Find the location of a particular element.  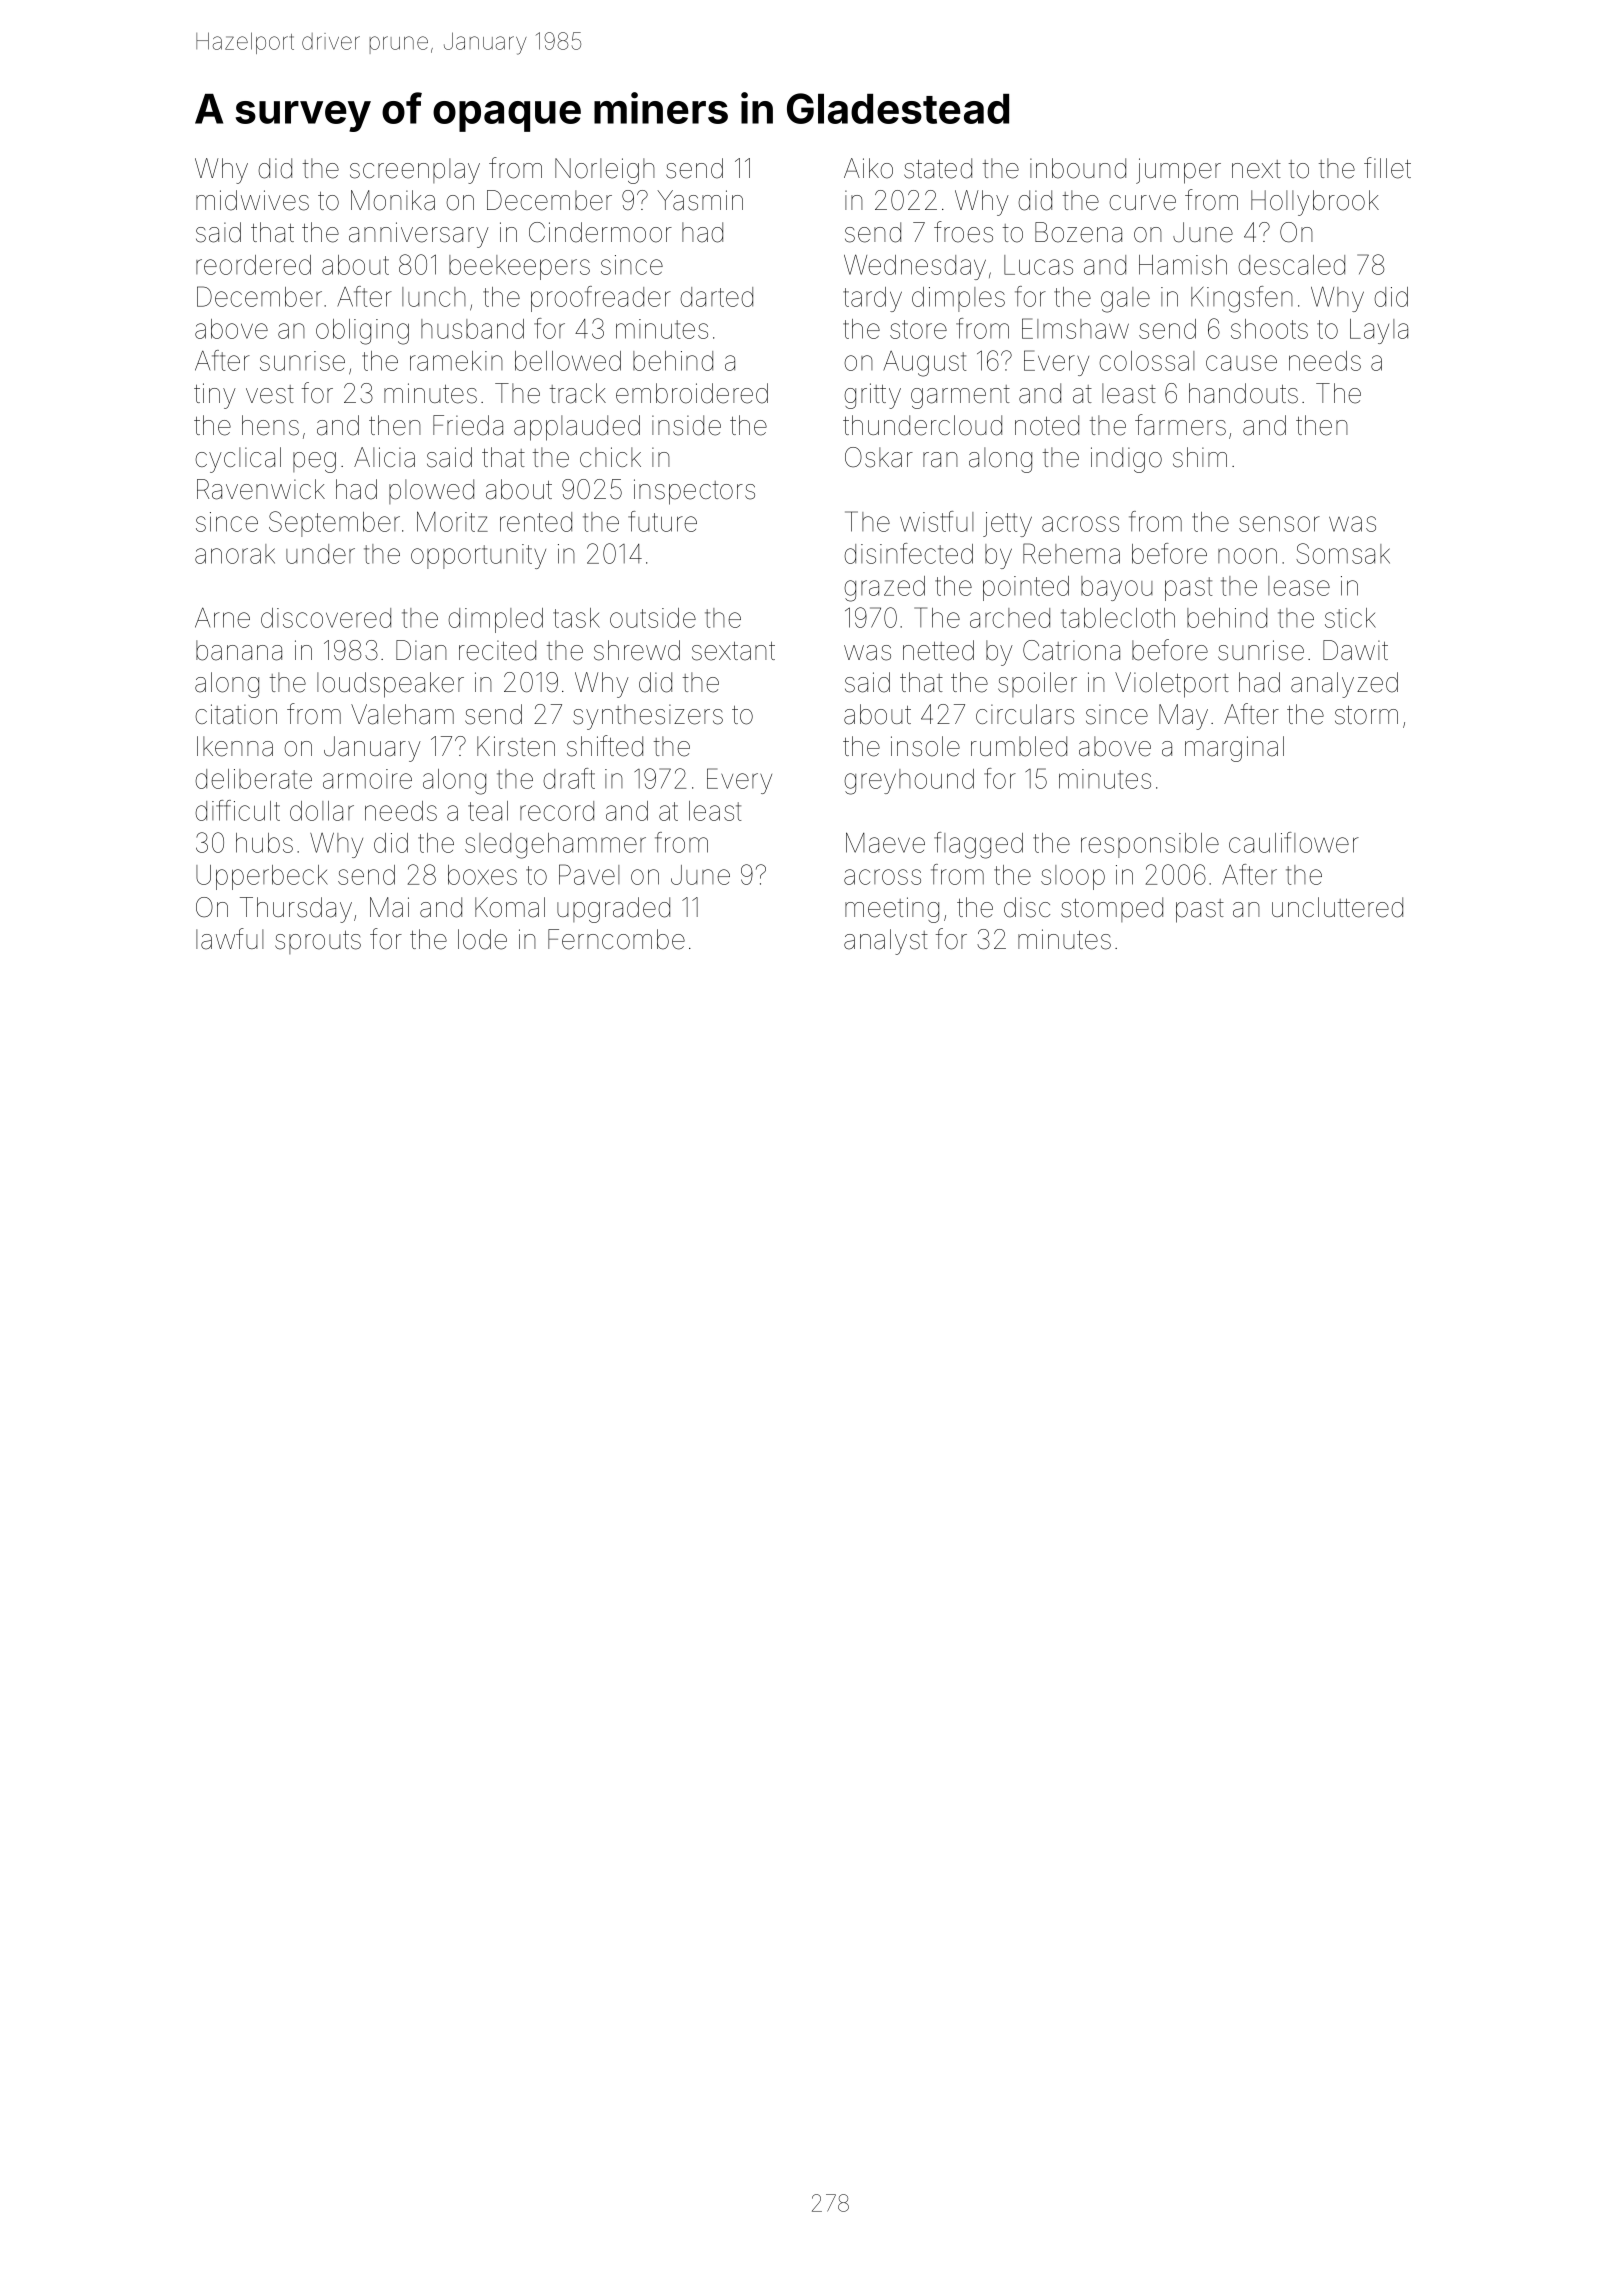

Arne is located at coordinates (222, 618).
